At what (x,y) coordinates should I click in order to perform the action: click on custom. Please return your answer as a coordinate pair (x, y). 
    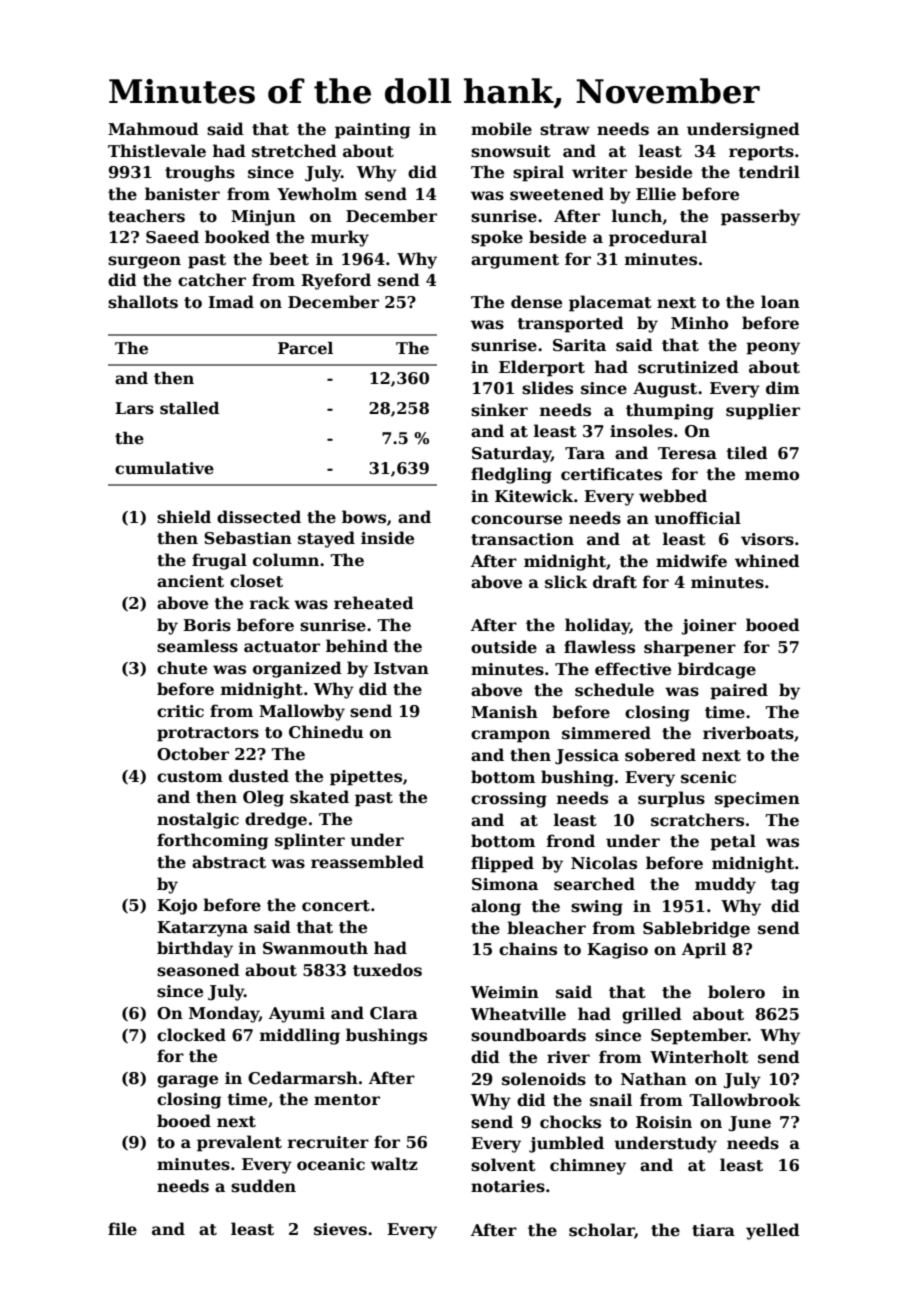
    Looking at the image, I should click on (190, 777).
